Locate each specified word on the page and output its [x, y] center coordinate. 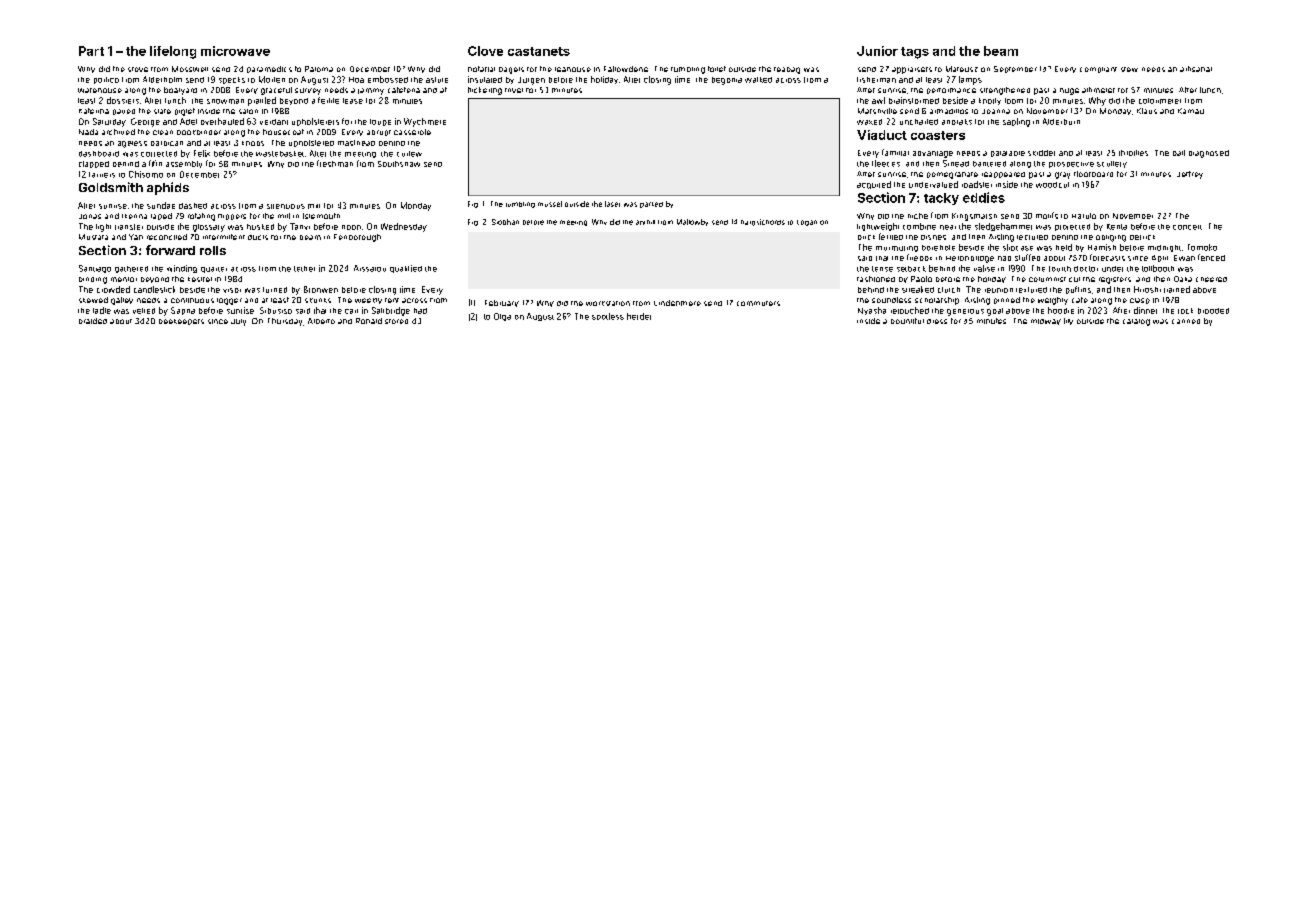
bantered [989, 164]
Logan [807, 223]
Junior [877, 51]
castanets [539, 51]
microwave [235, 51]
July [238, 322]
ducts [258, 237]
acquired [874, 185]
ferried [891, 236]
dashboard [99, 154]
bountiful [907, 321]
